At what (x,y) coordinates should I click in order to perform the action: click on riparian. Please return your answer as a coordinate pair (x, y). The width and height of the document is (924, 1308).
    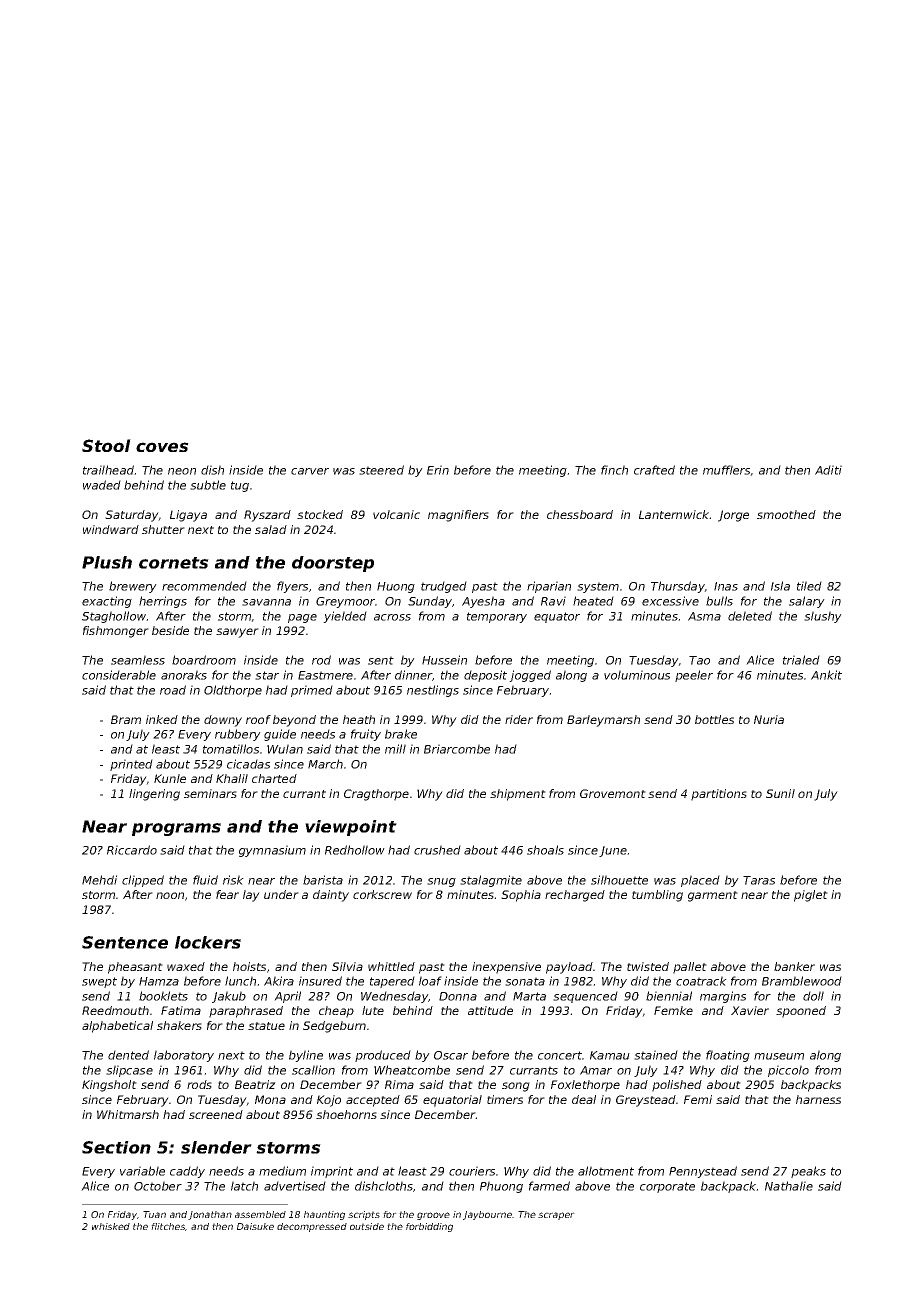
    Looking at the image, I should click on (549, 587).
